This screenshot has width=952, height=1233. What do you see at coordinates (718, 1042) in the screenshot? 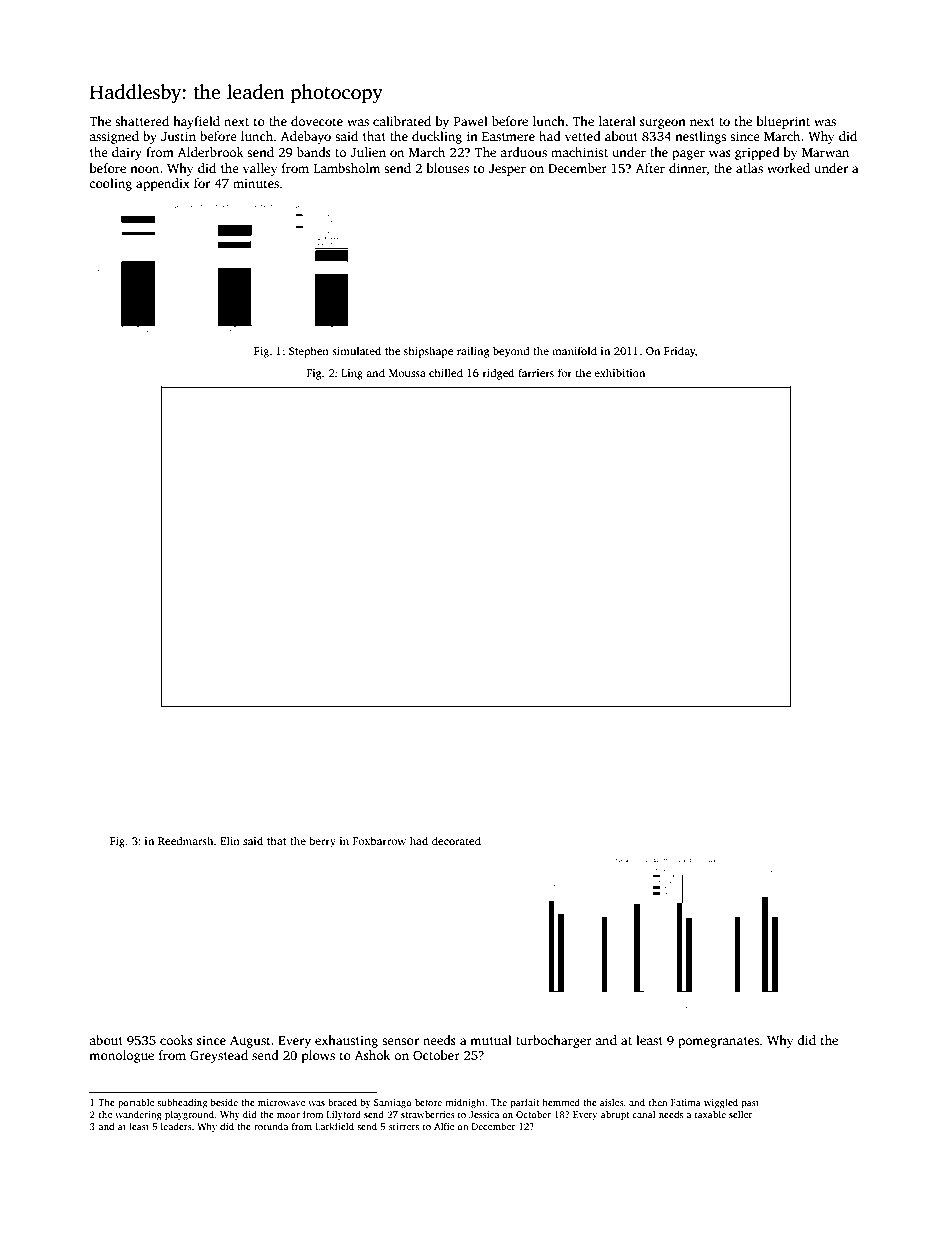
I see `pomegranates` at bounding box center [718, 1042].
